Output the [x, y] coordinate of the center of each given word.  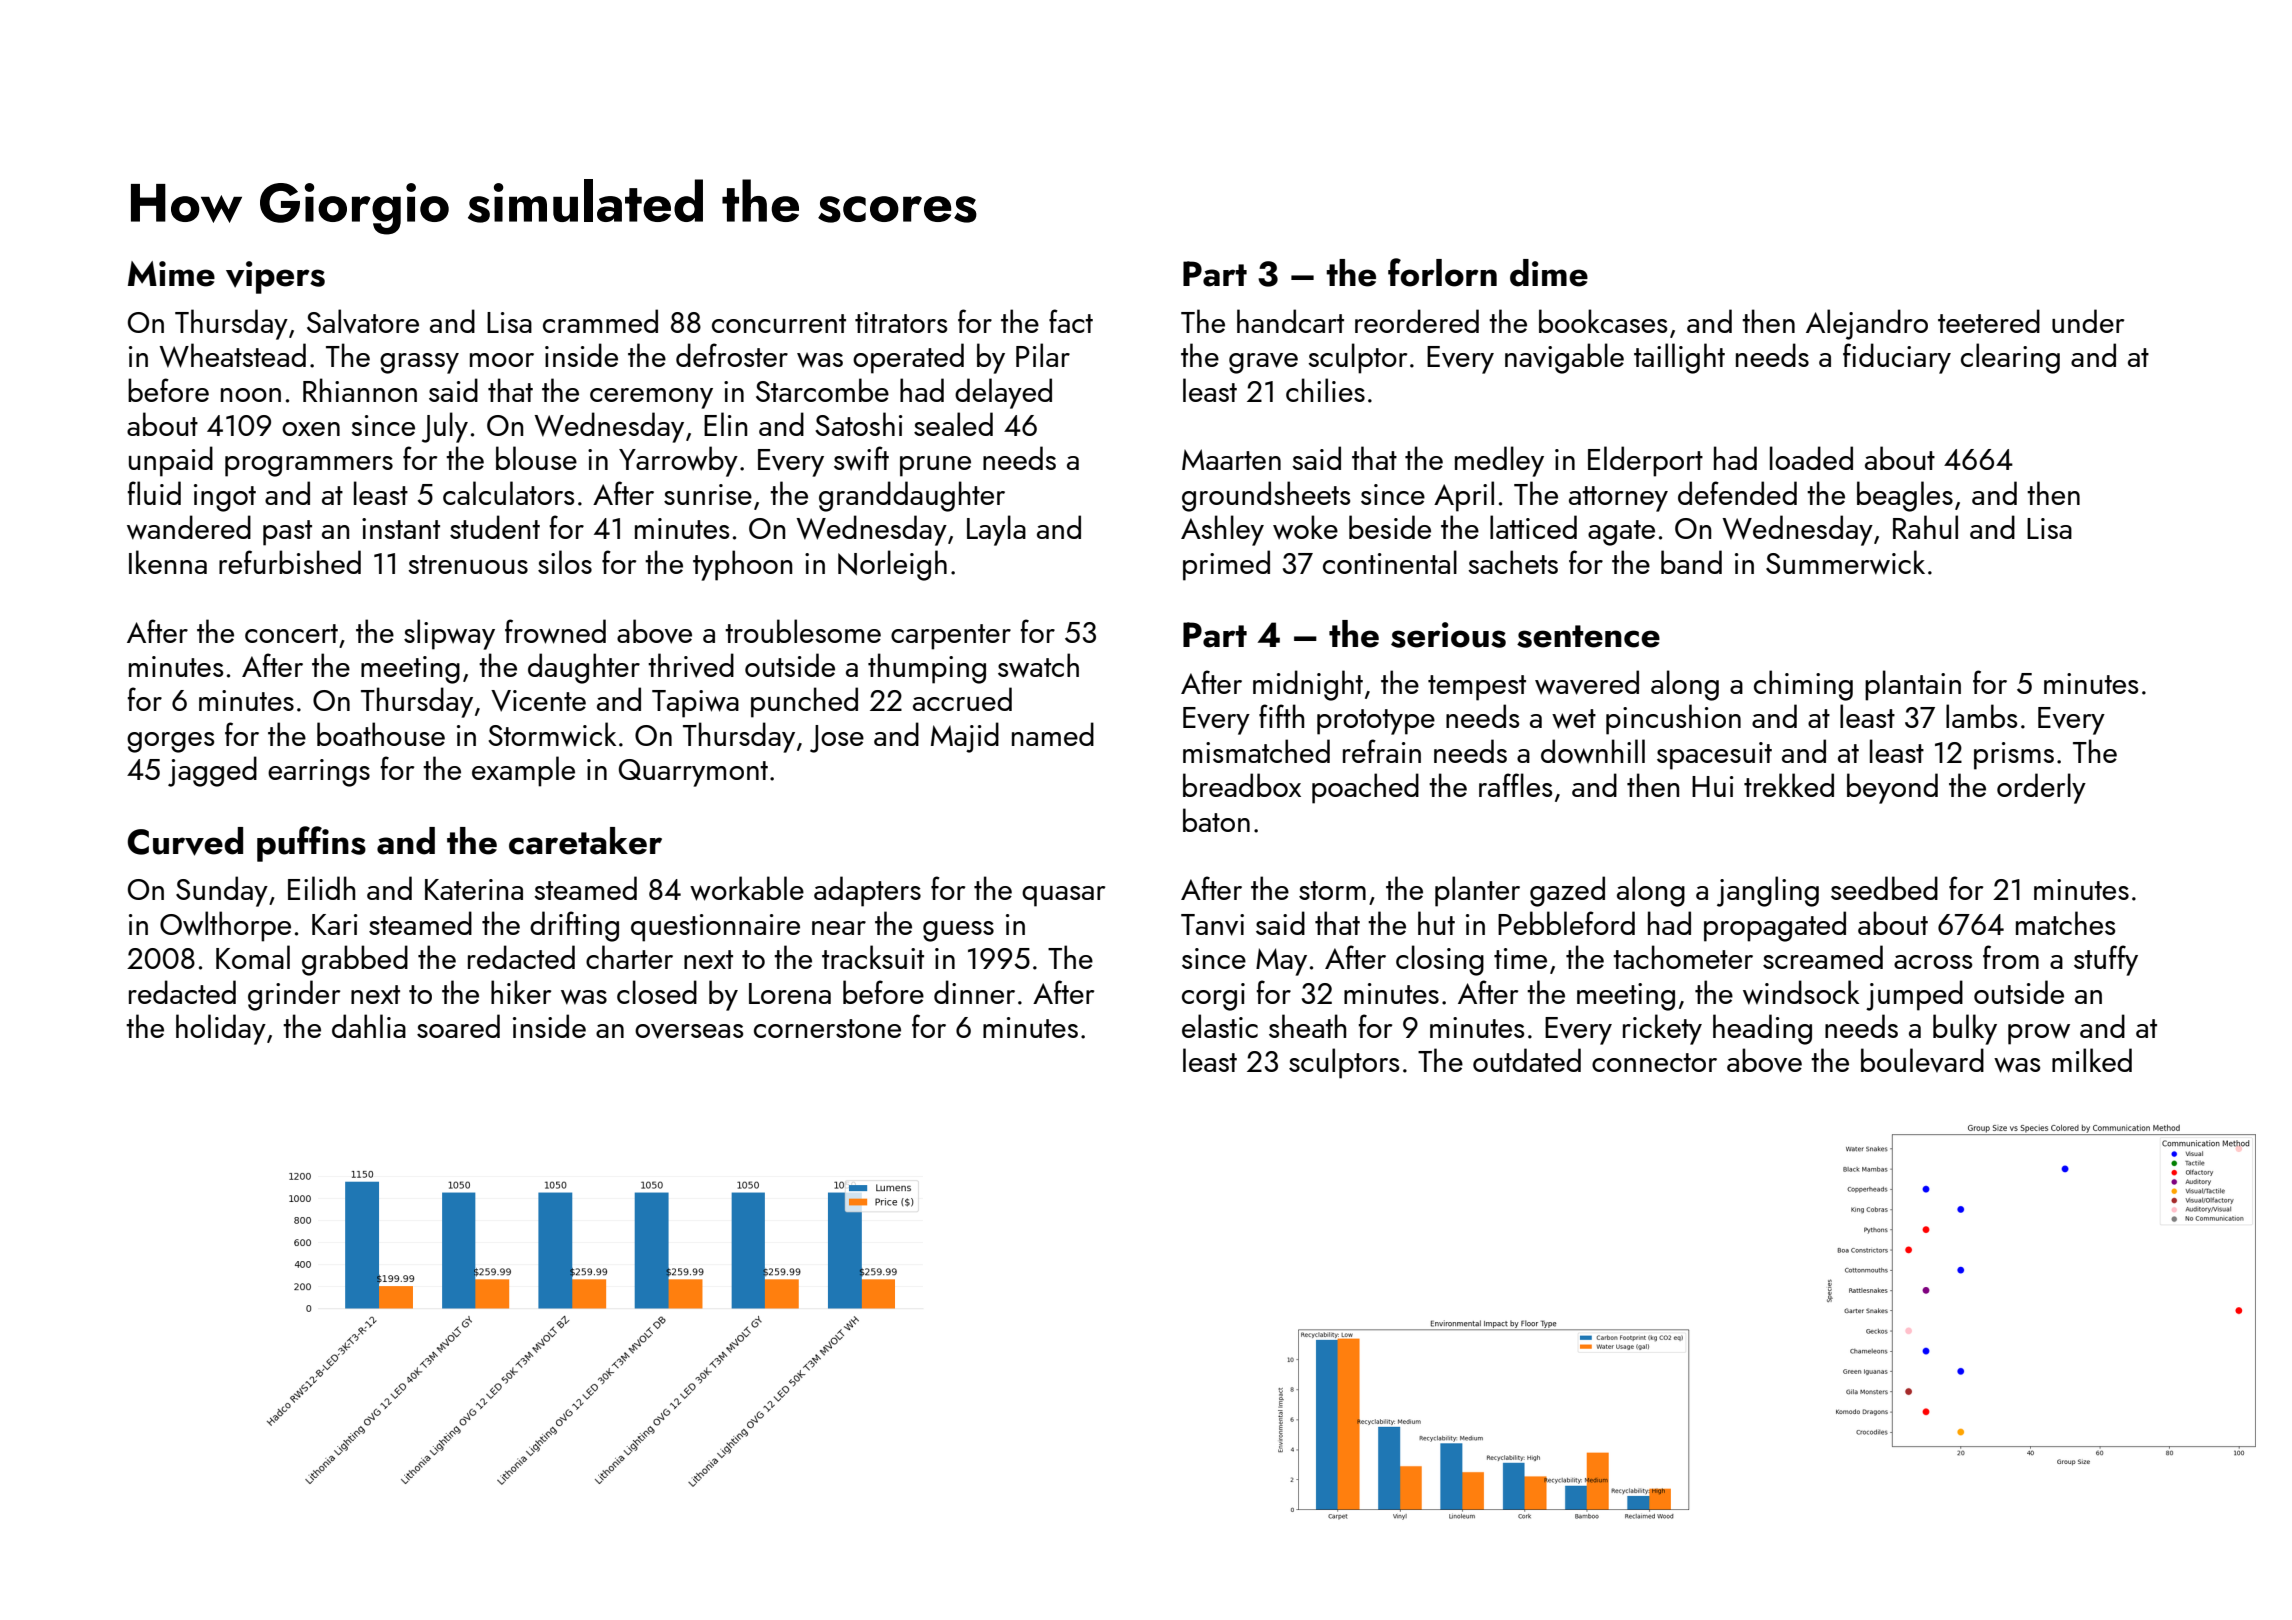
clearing [2010, 358]
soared [458, 1026]
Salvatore [363, 321]
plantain [1913, 685]
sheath [1307, 1026]
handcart [1290, 321]
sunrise [708, 494]
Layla [996, 530]
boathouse [381, 734]
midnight [1308, 685]
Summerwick [1845, 562]
